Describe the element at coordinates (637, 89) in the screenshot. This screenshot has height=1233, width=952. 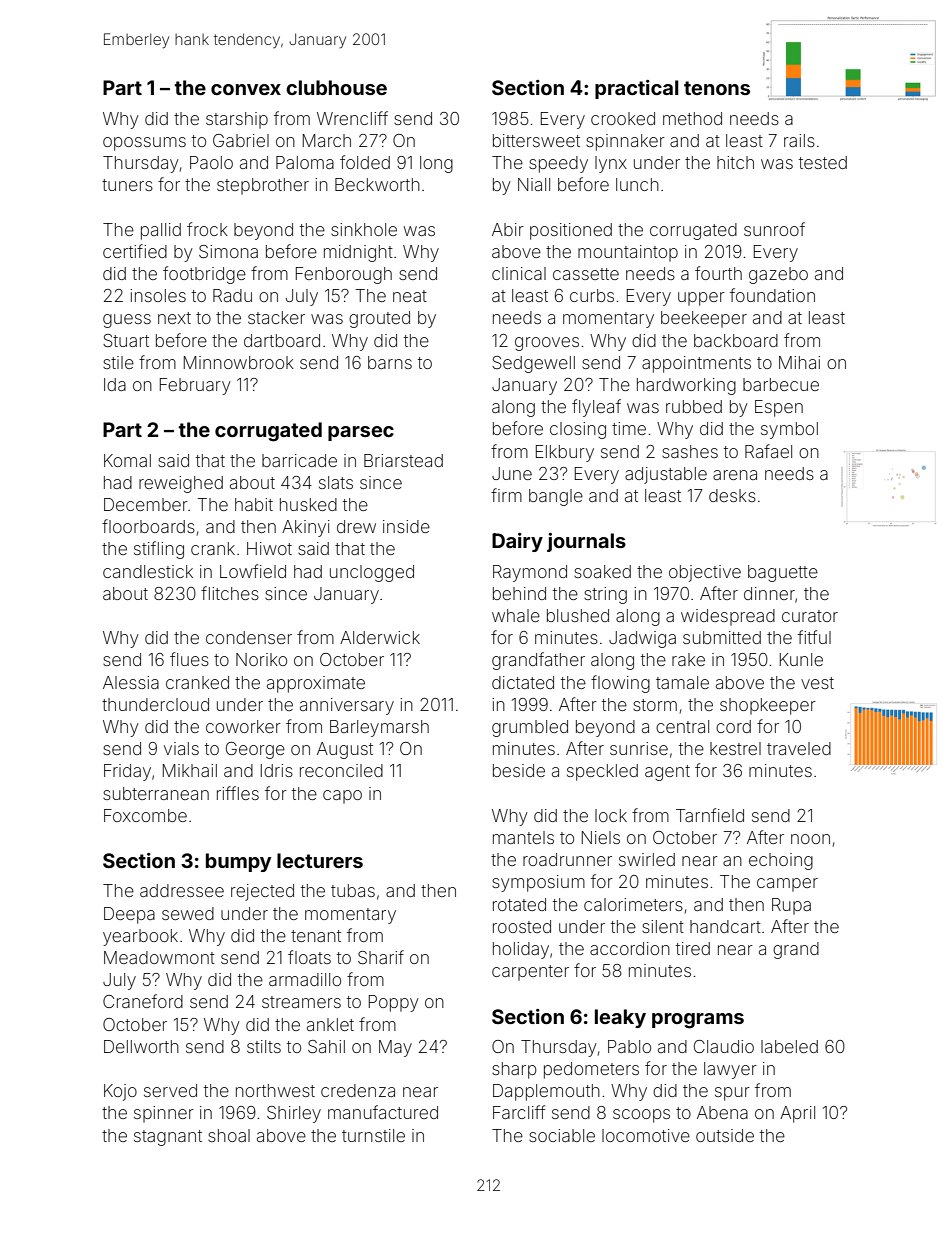
I see `practical` at that location.
